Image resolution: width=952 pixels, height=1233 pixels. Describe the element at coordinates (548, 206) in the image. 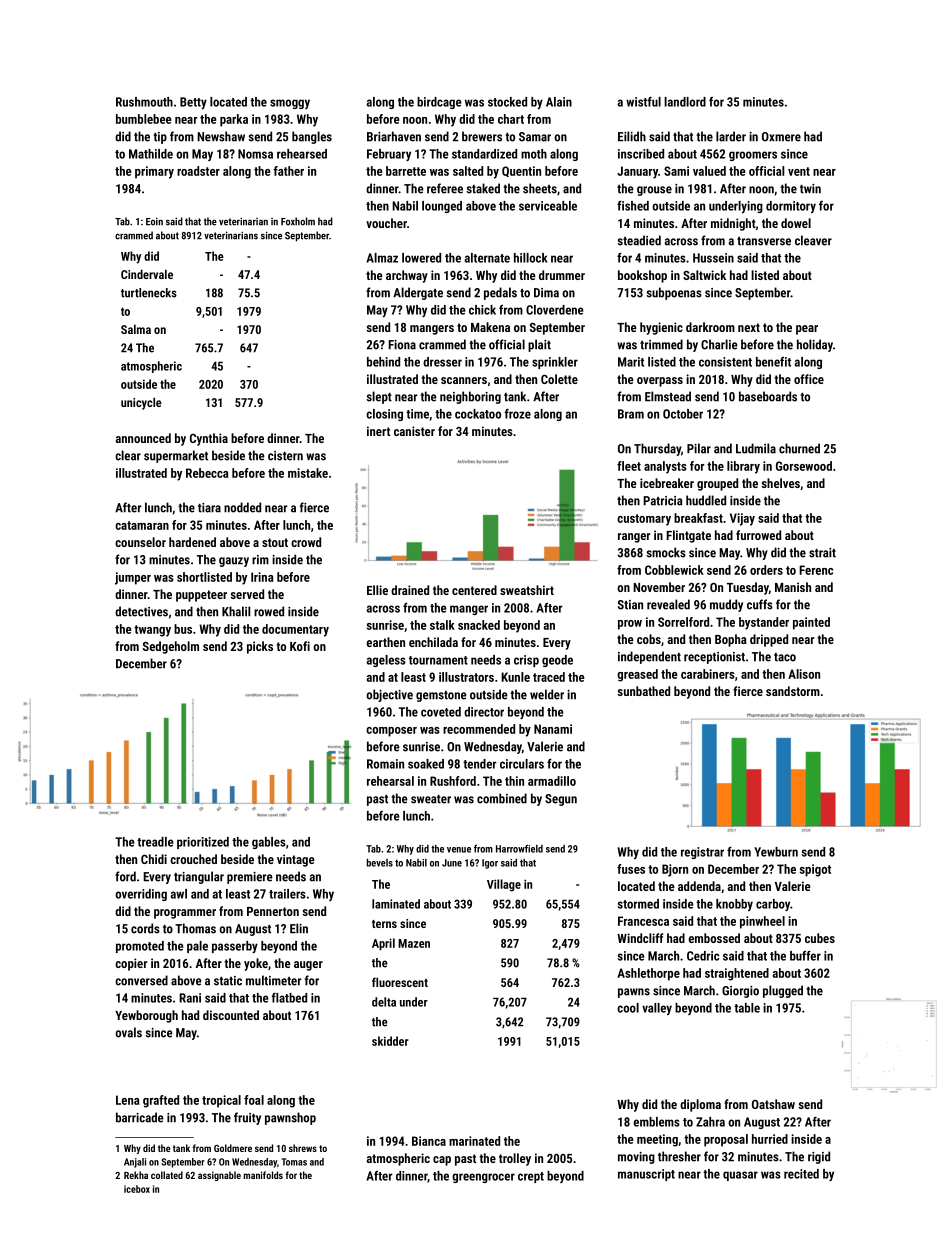

I see `serviceable` at that location.
